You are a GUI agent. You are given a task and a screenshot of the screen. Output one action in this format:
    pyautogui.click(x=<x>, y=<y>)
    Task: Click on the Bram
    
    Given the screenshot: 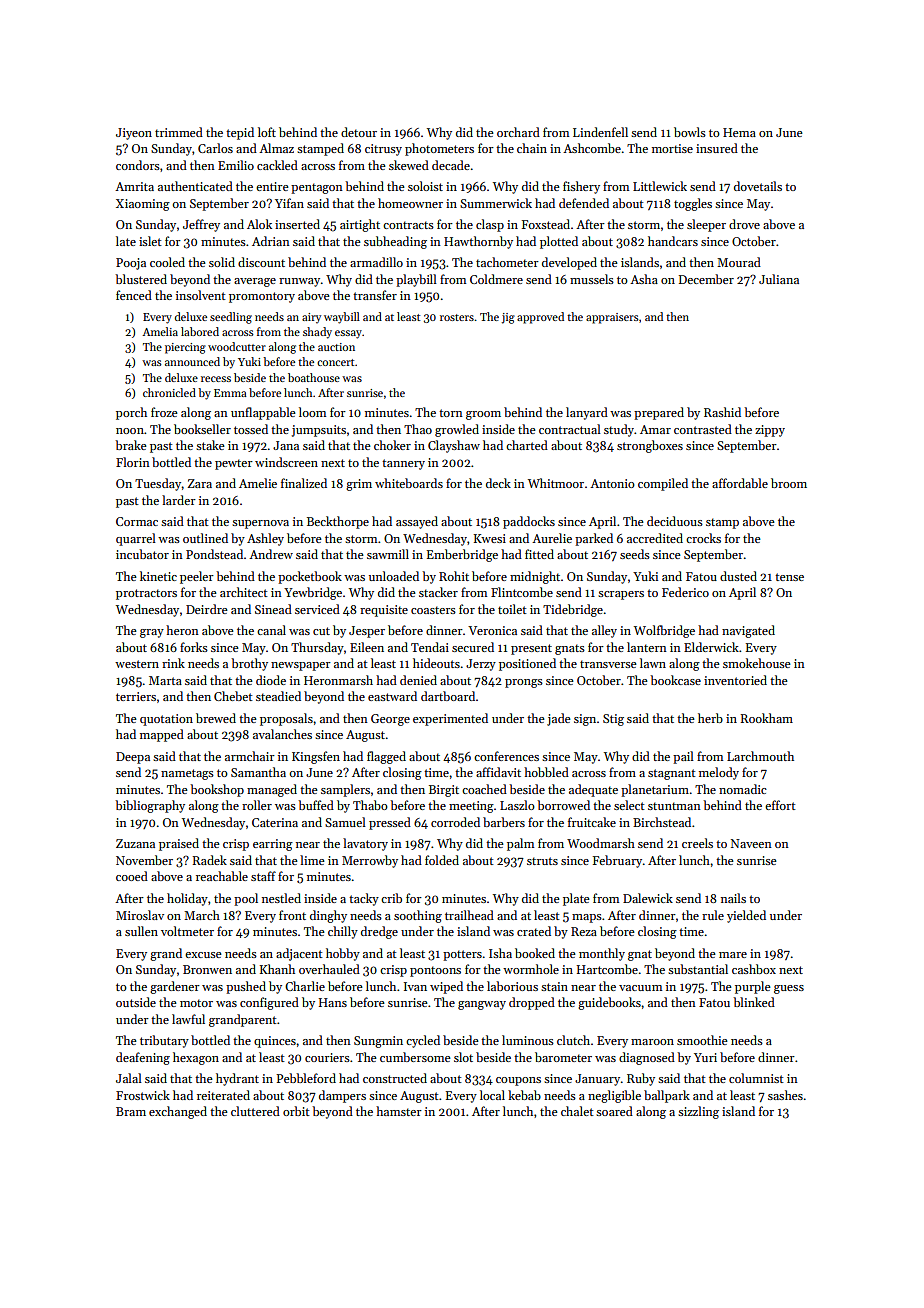 What is the action you would take?
    pyautogui.click(x=131, y=1111)
